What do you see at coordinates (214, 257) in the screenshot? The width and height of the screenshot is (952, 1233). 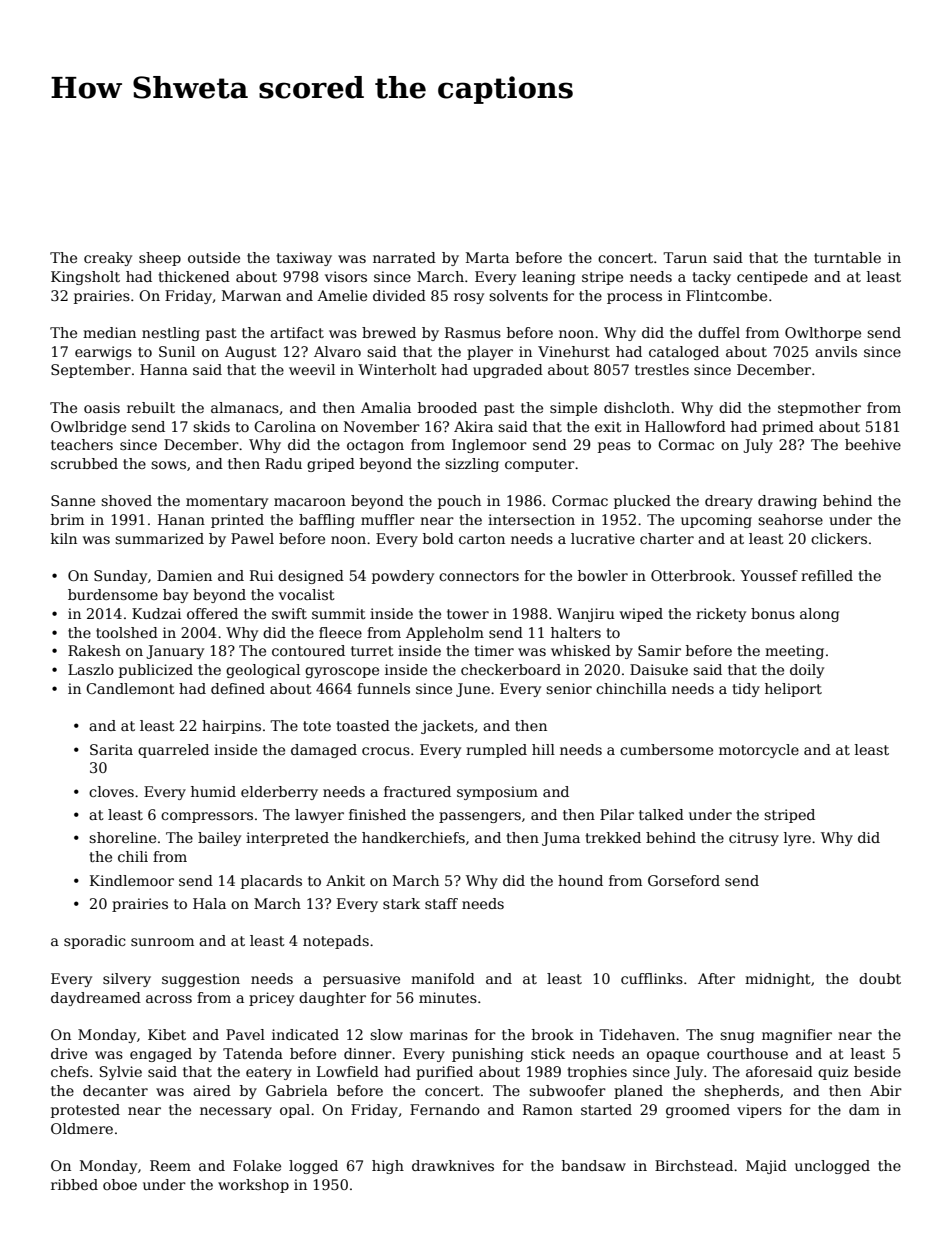 I see `outside` at bounding box center [214, 257].
